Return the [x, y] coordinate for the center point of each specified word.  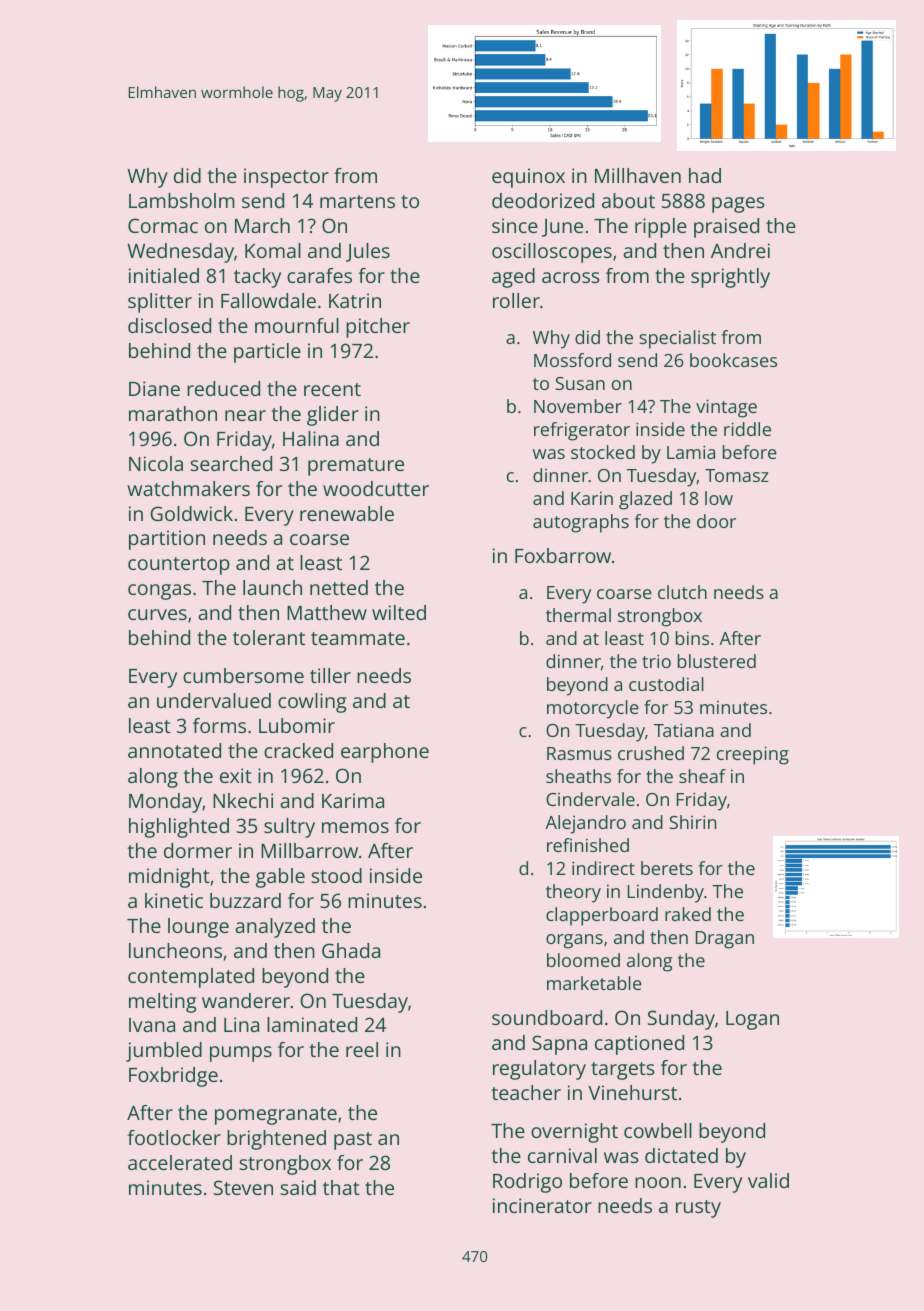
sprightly [730, 278]
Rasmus [579, 753]
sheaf [702, 776]
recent [332, 389]
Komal [273, 250]
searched [231, 463]
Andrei [740, 250]
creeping [753, 755]
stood [337, 875]
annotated [174, 750]
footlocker [174, 1137]
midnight [169, 878]
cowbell [658, 1130]
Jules [368, 252]
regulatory [539, 1070]
